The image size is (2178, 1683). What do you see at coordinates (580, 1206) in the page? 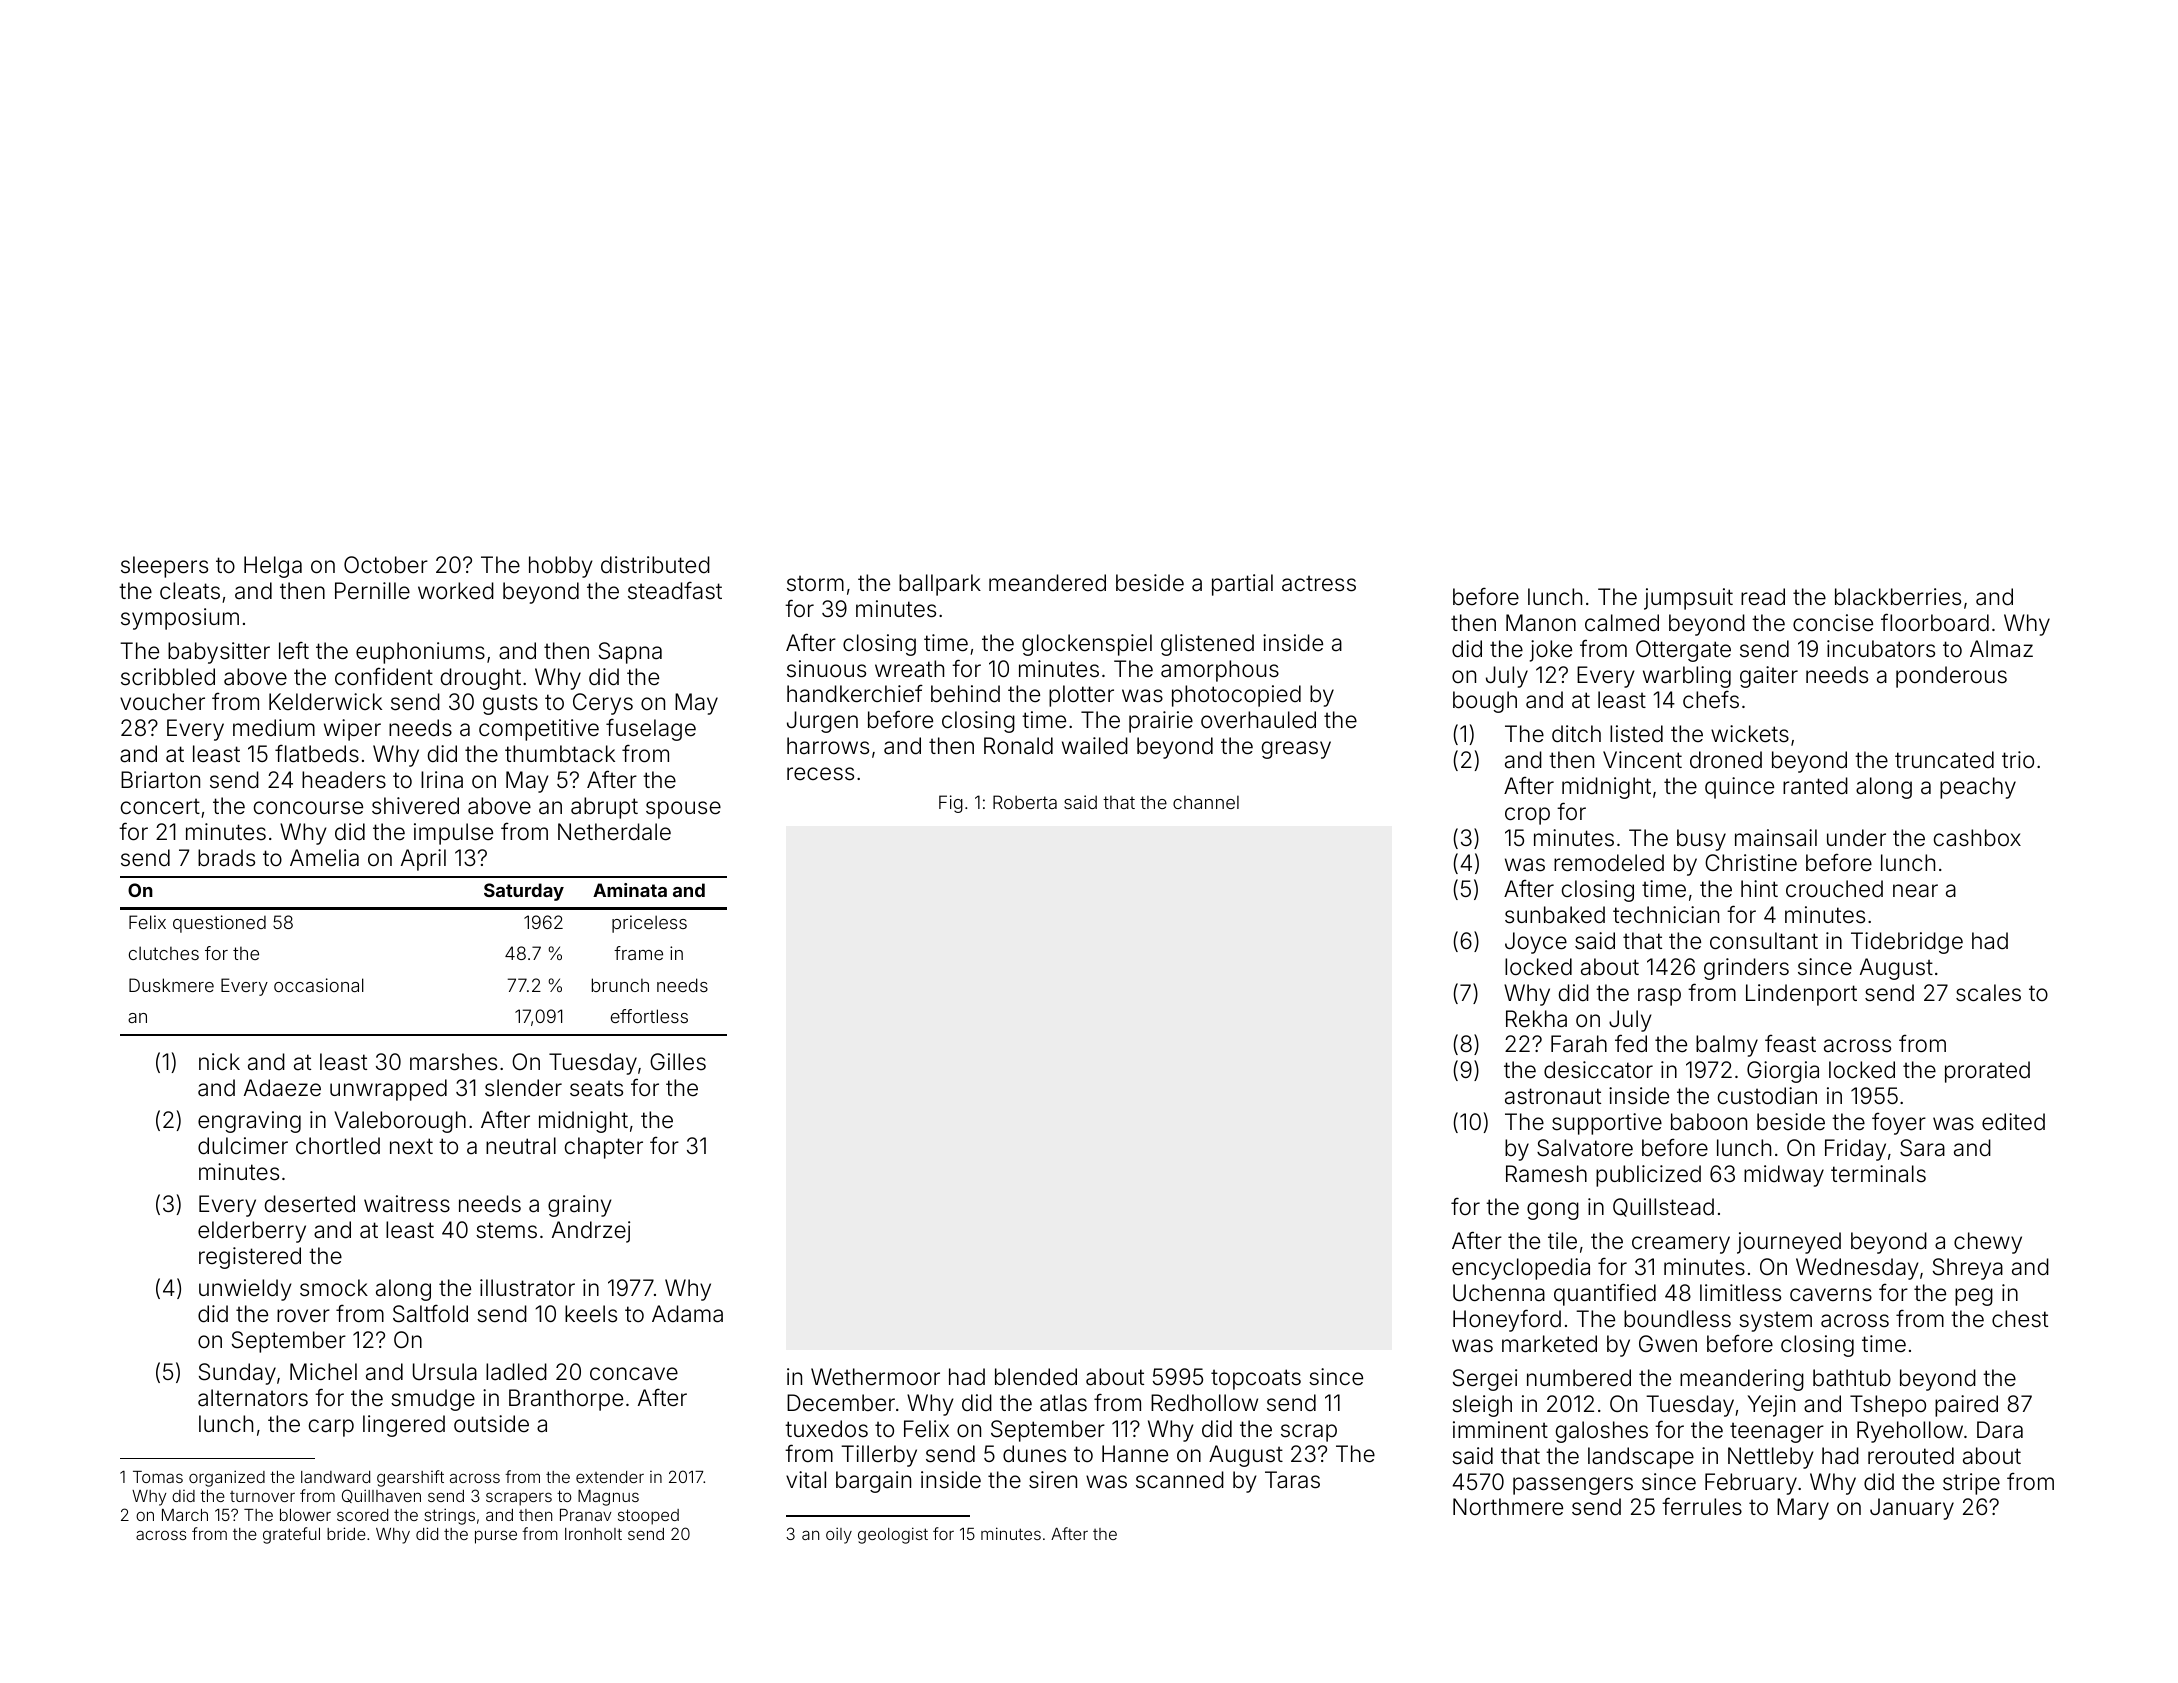
I see `grainy` at bounding box center [580, 1206].
